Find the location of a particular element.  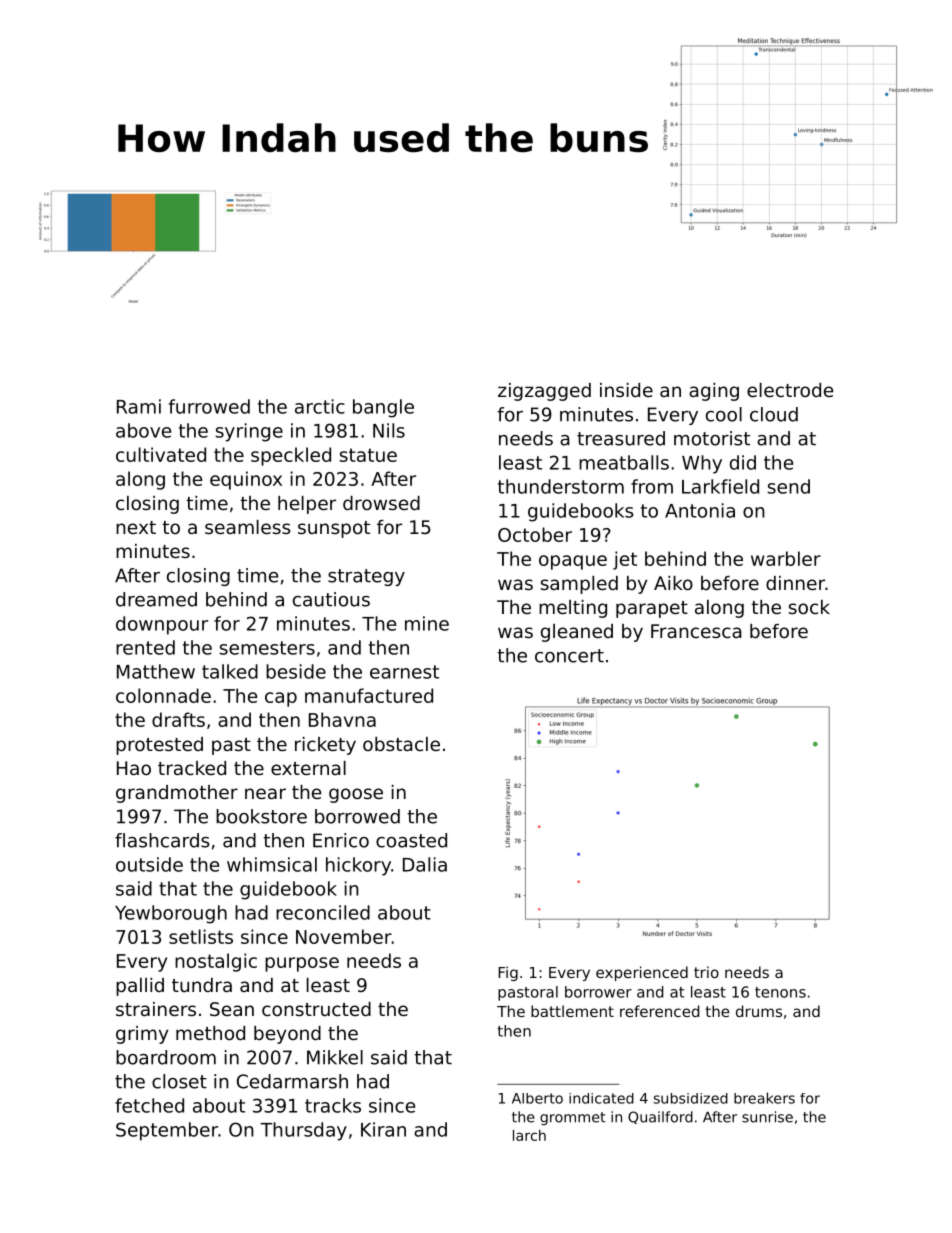

Rami is located at coordinates (139, 406).
